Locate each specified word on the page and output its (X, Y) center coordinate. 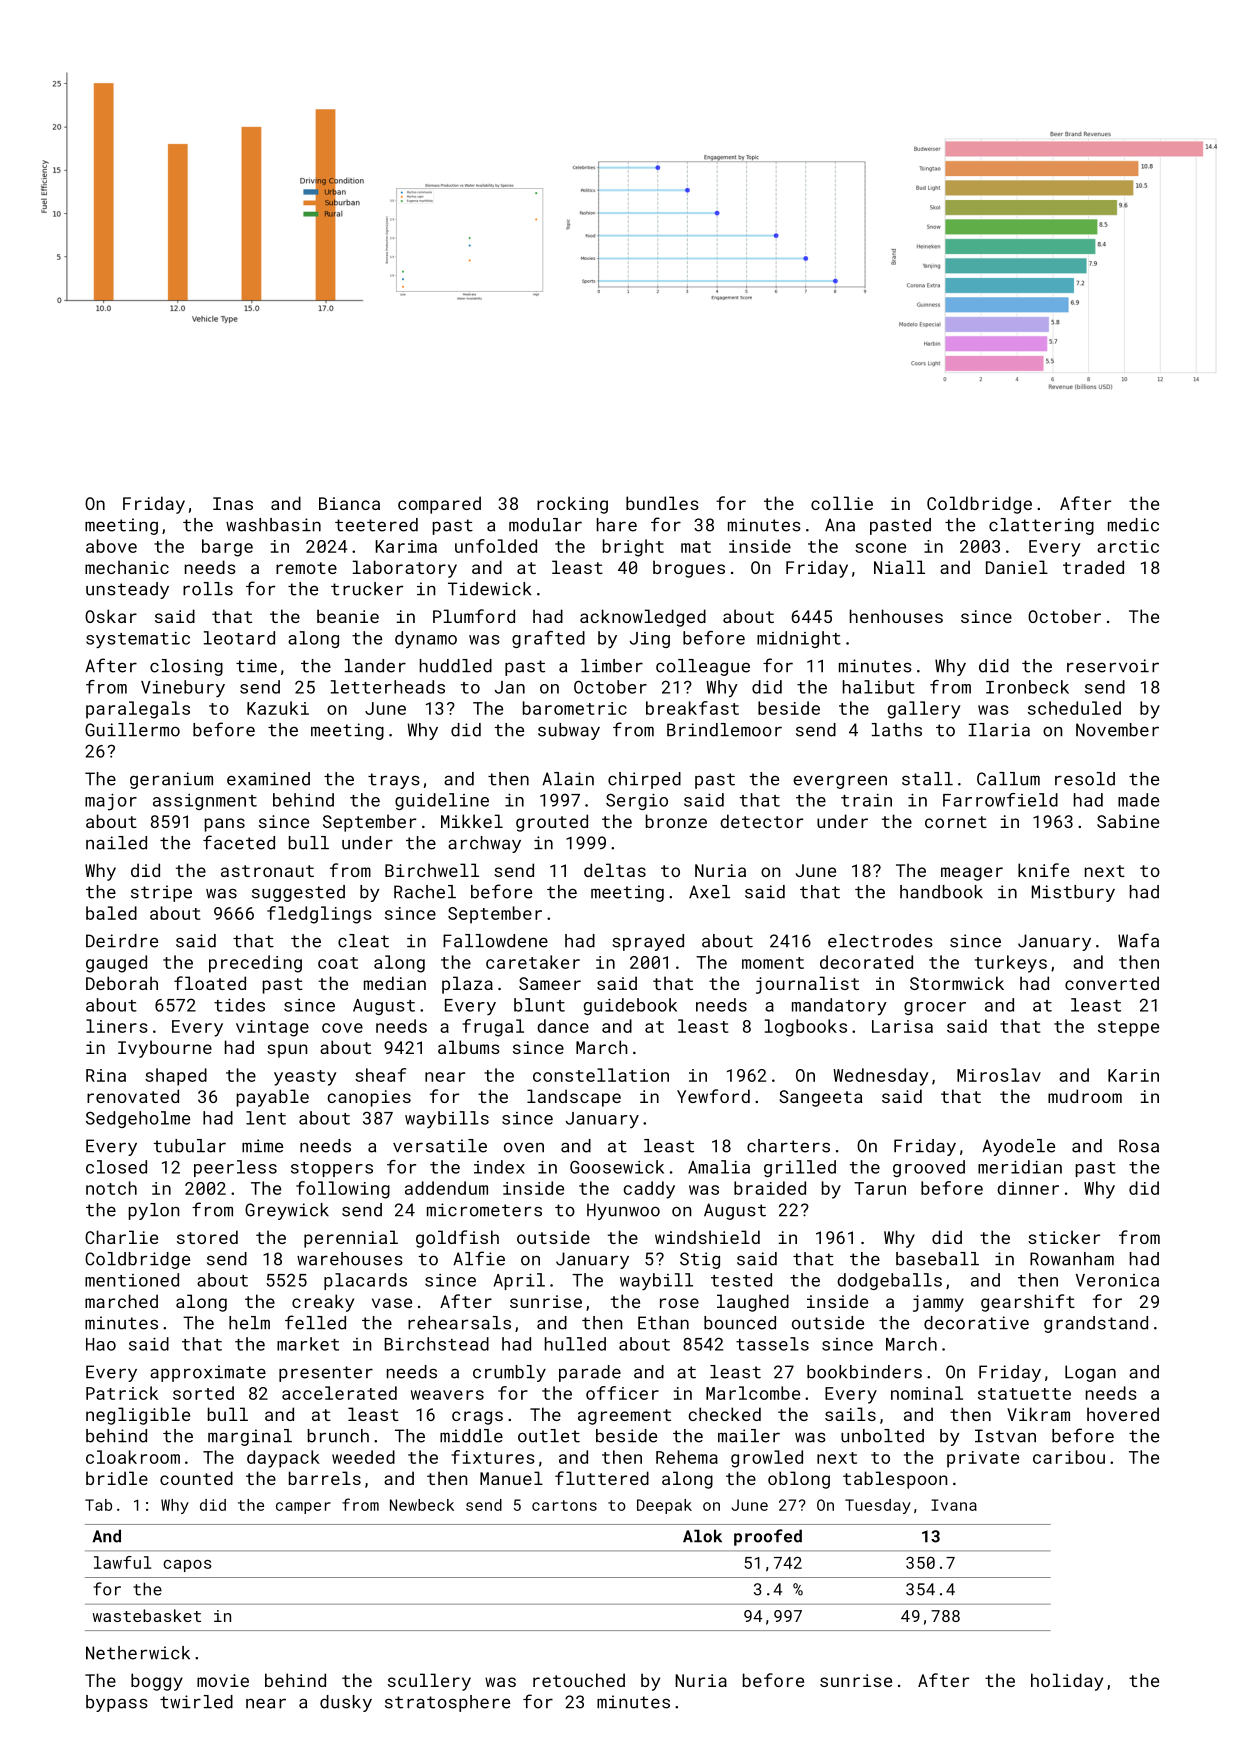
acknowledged (643, 618)
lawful (122, 1562)
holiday (1067, 1682)
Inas (233, 503)
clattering (1041, 526)
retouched (579, 1680)
